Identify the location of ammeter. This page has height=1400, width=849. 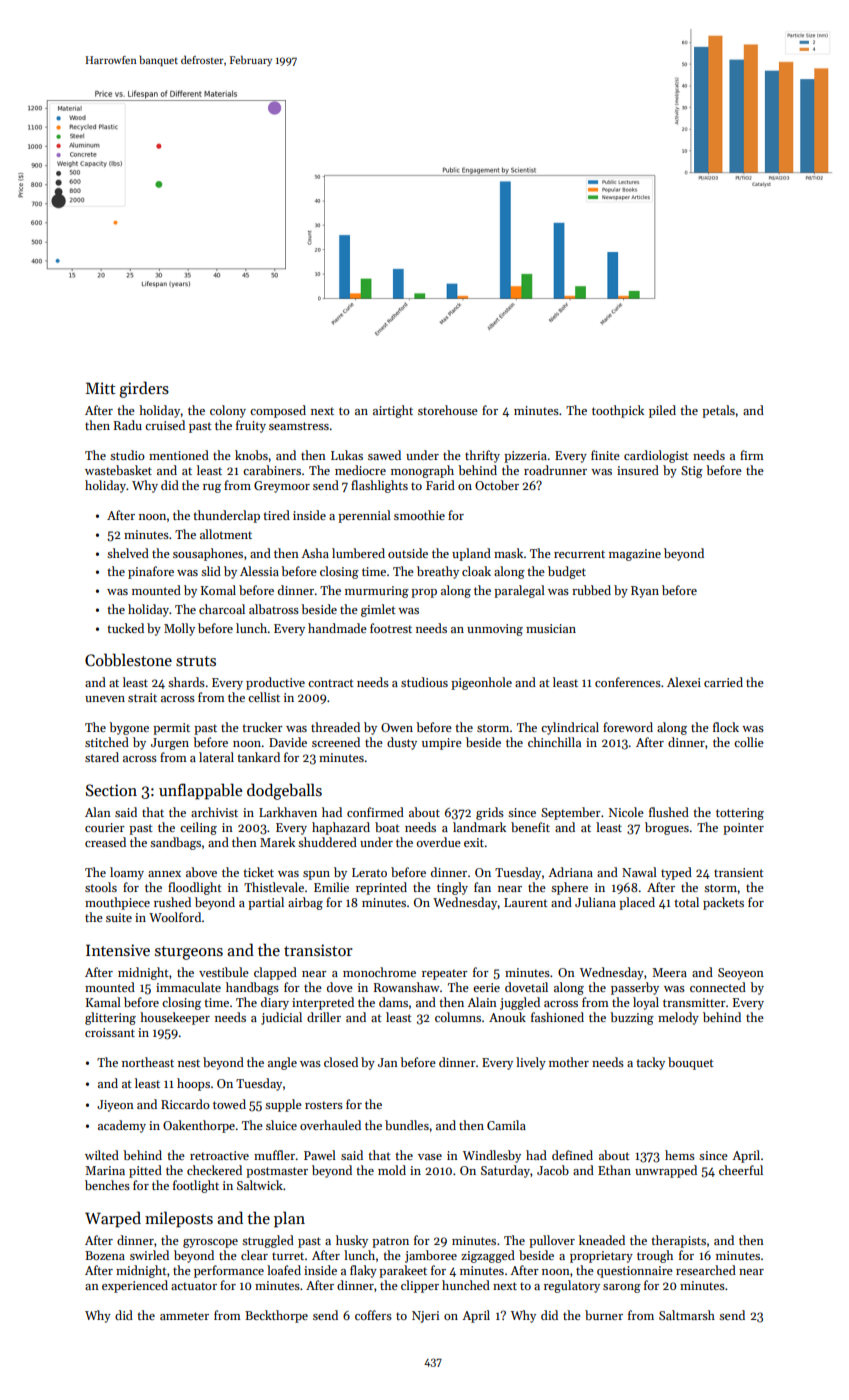
(184, 1316).
